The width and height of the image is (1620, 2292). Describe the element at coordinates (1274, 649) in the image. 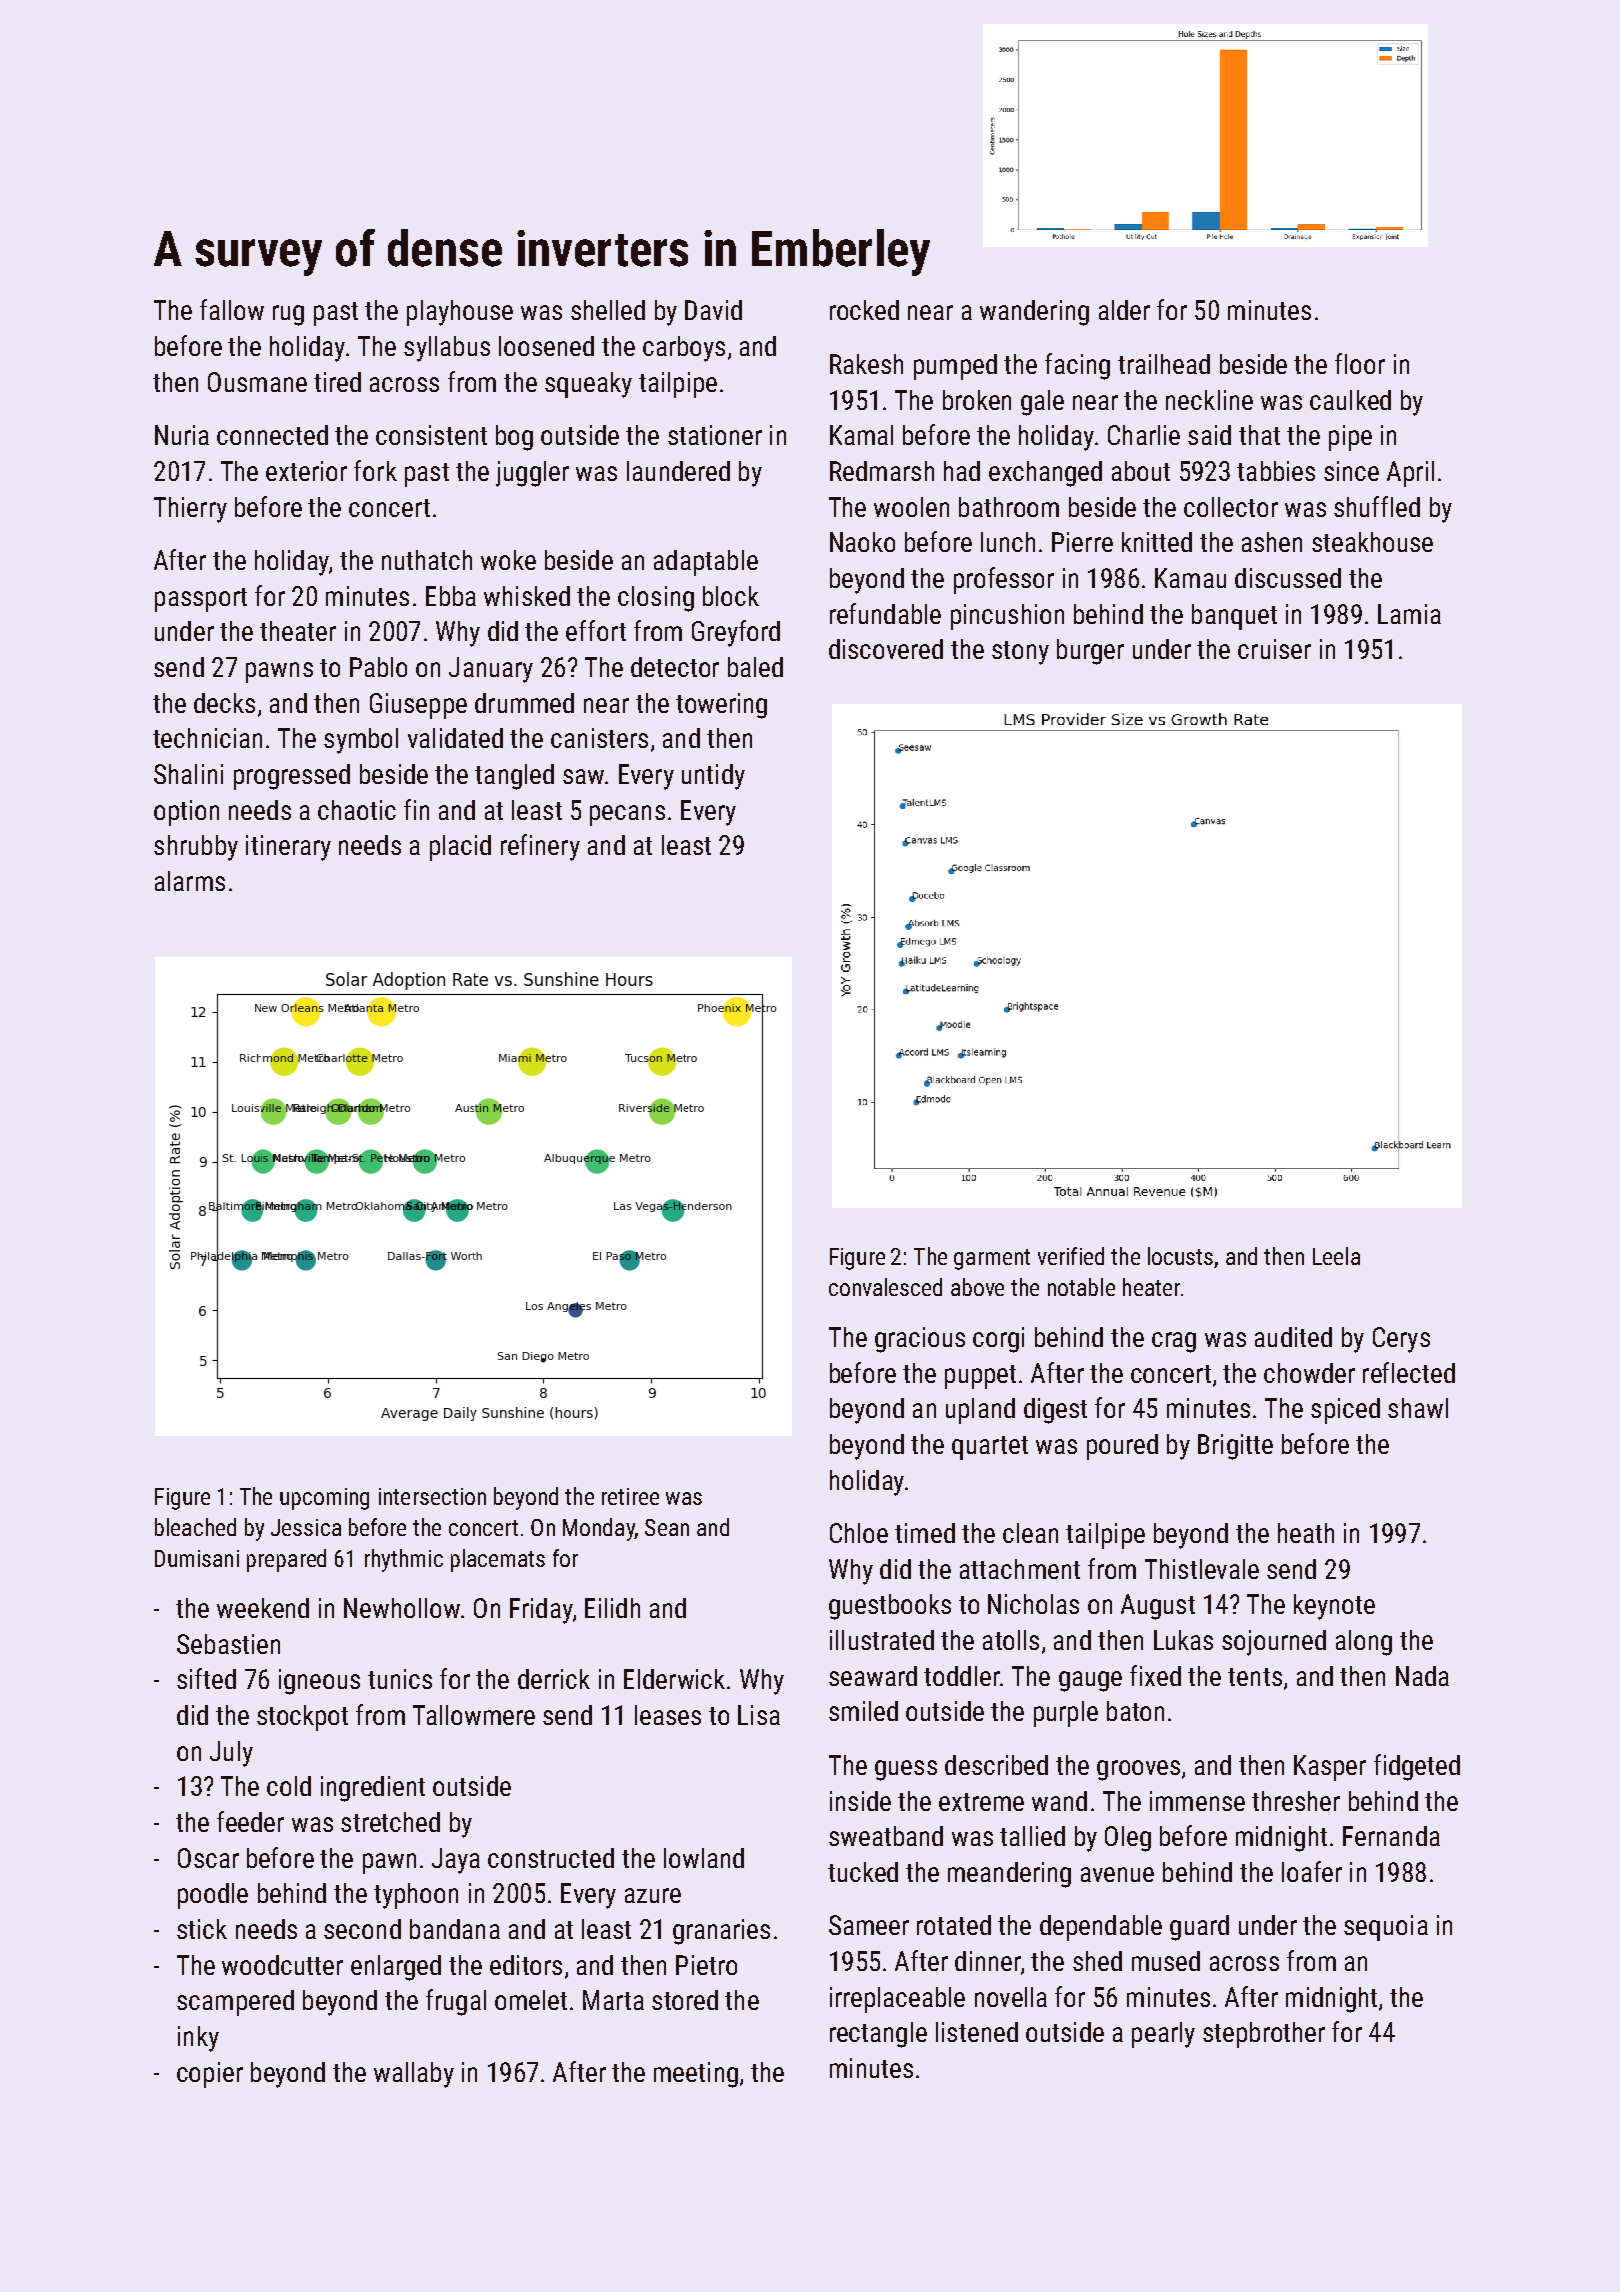

I see `cruiser` at that location.
